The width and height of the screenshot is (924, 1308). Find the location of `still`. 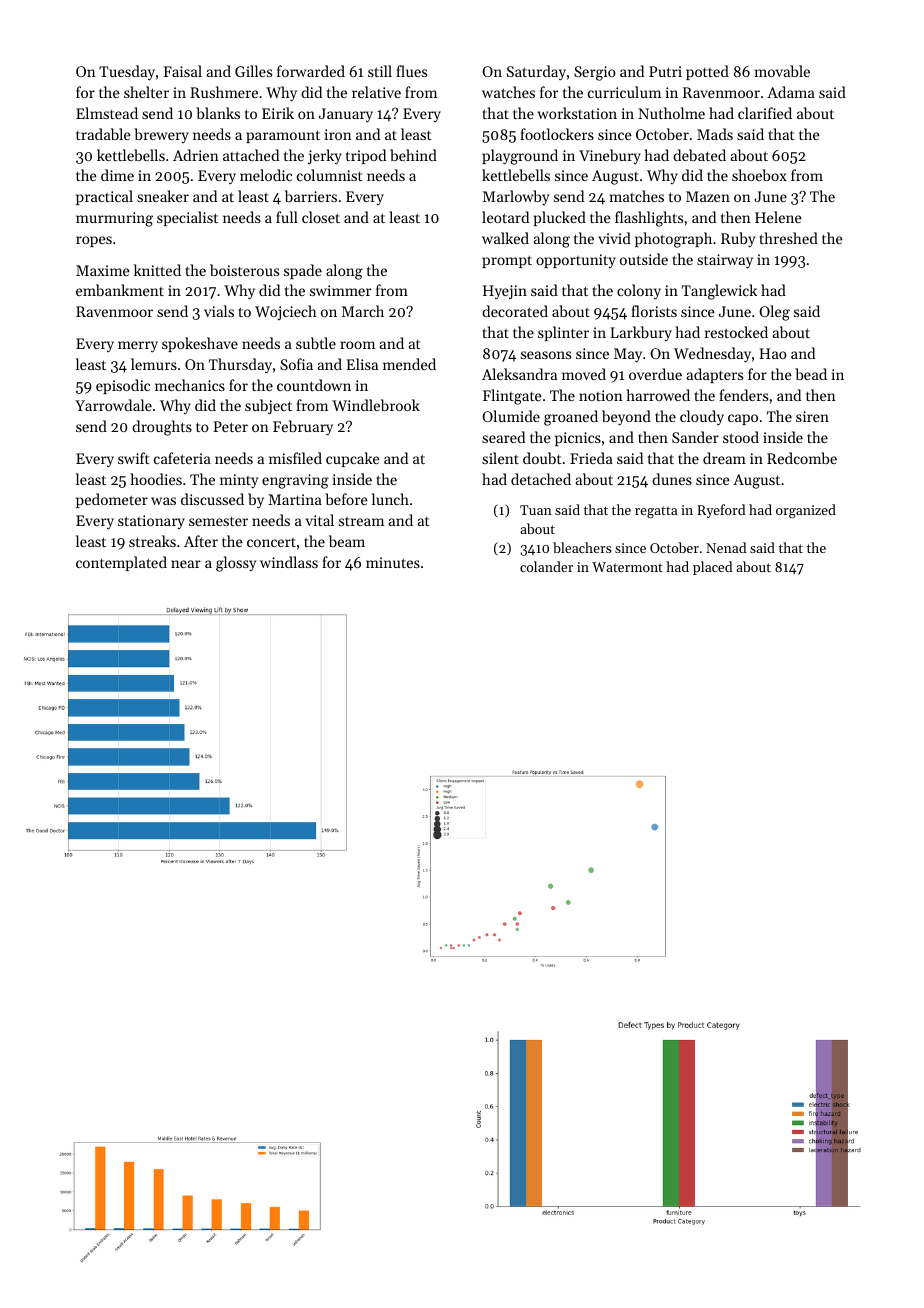

still is located at coordinates (380, 71).
